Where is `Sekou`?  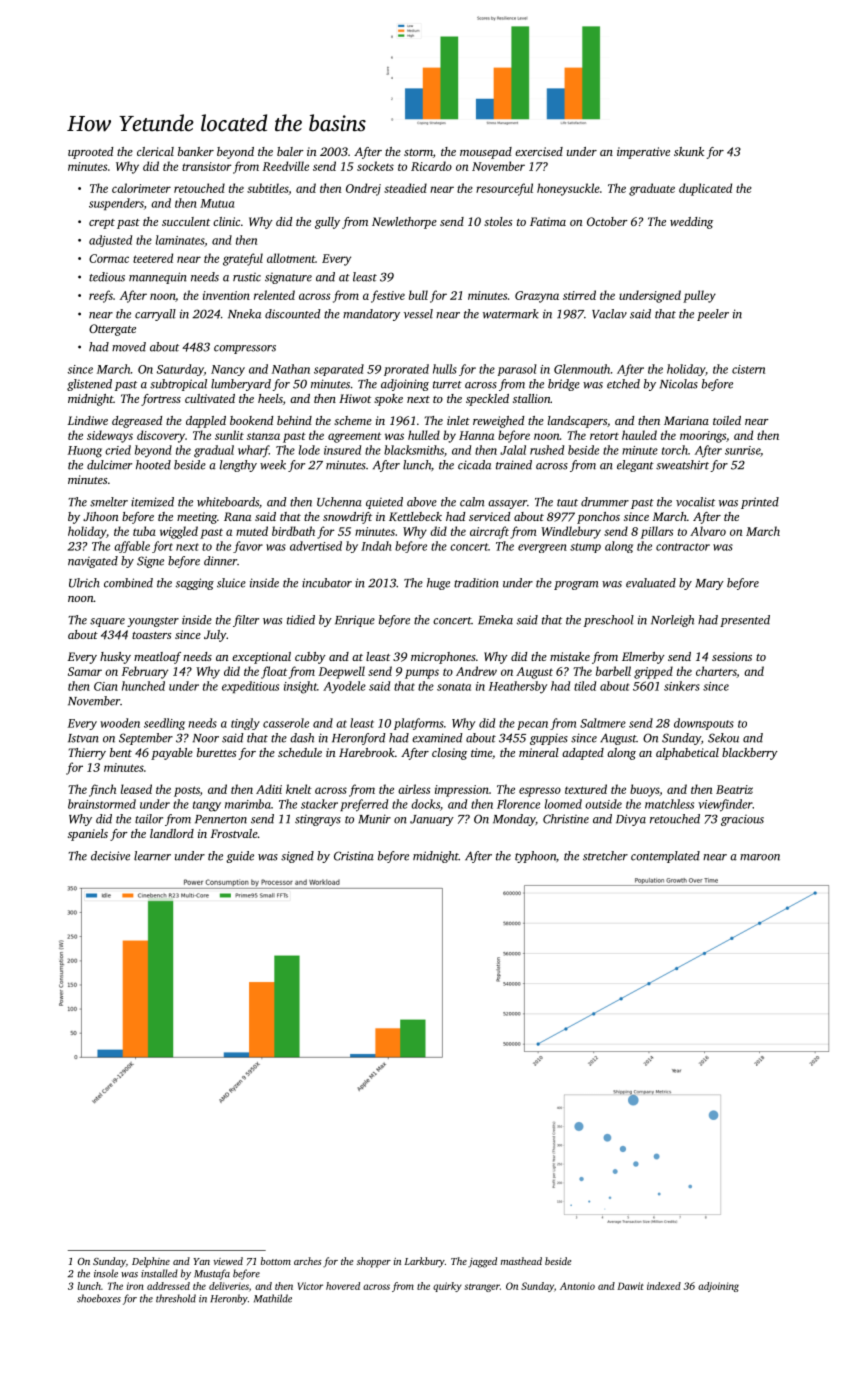
Sekou is located at coordinates (723, 738).
